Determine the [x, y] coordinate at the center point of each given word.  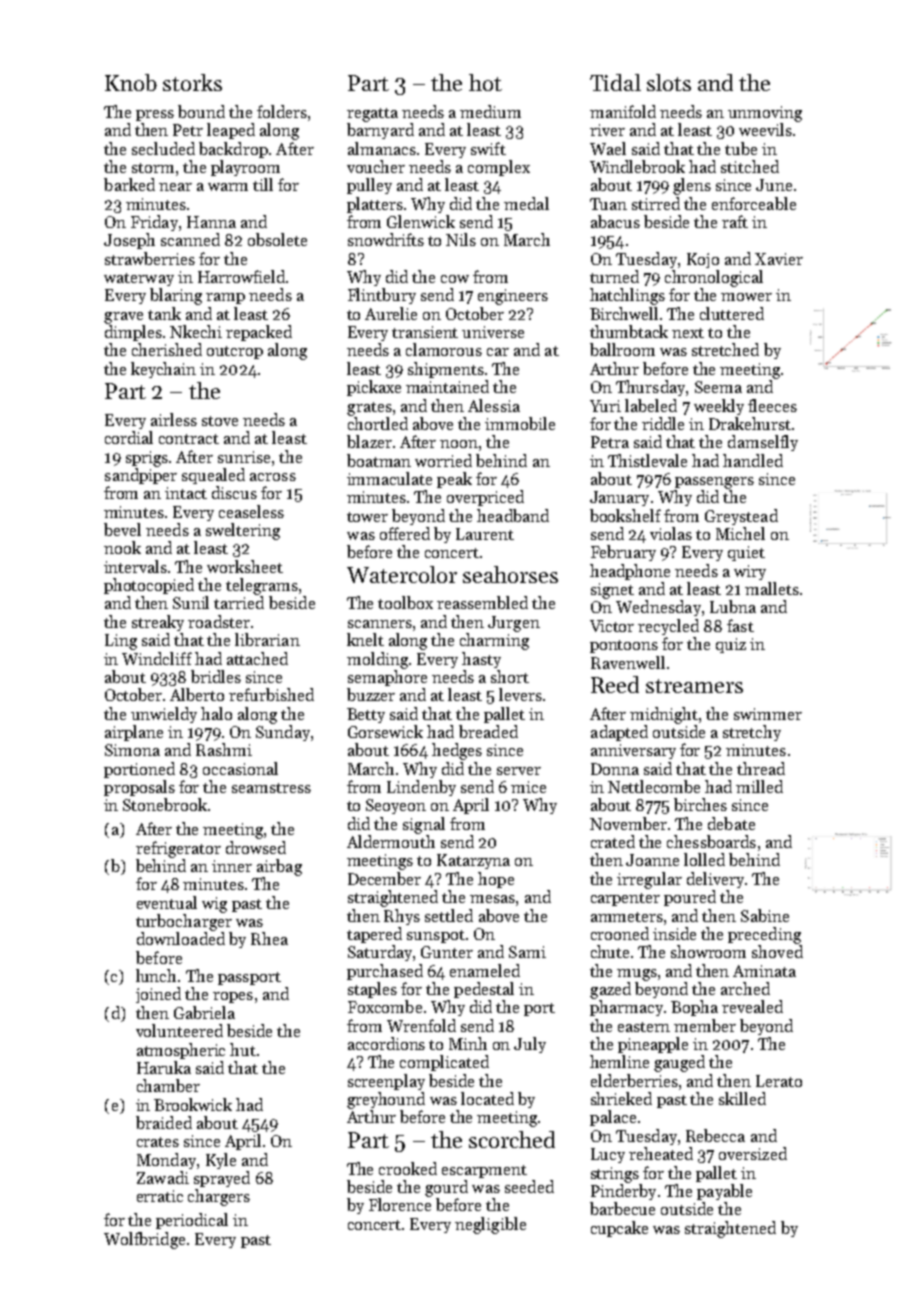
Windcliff [157, 658]
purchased [385, 972]
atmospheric [181, 1051]
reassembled [482, 602]
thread [761, 768]
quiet [746, 553]
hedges [457, 751]
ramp [225, 298]
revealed [752, 1006]
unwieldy [164, 715]
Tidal [615, 82]
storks [192, 82]
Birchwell [624, 313]
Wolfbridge [144, 1240]
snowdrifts [386, 239]
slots [669, 82]
